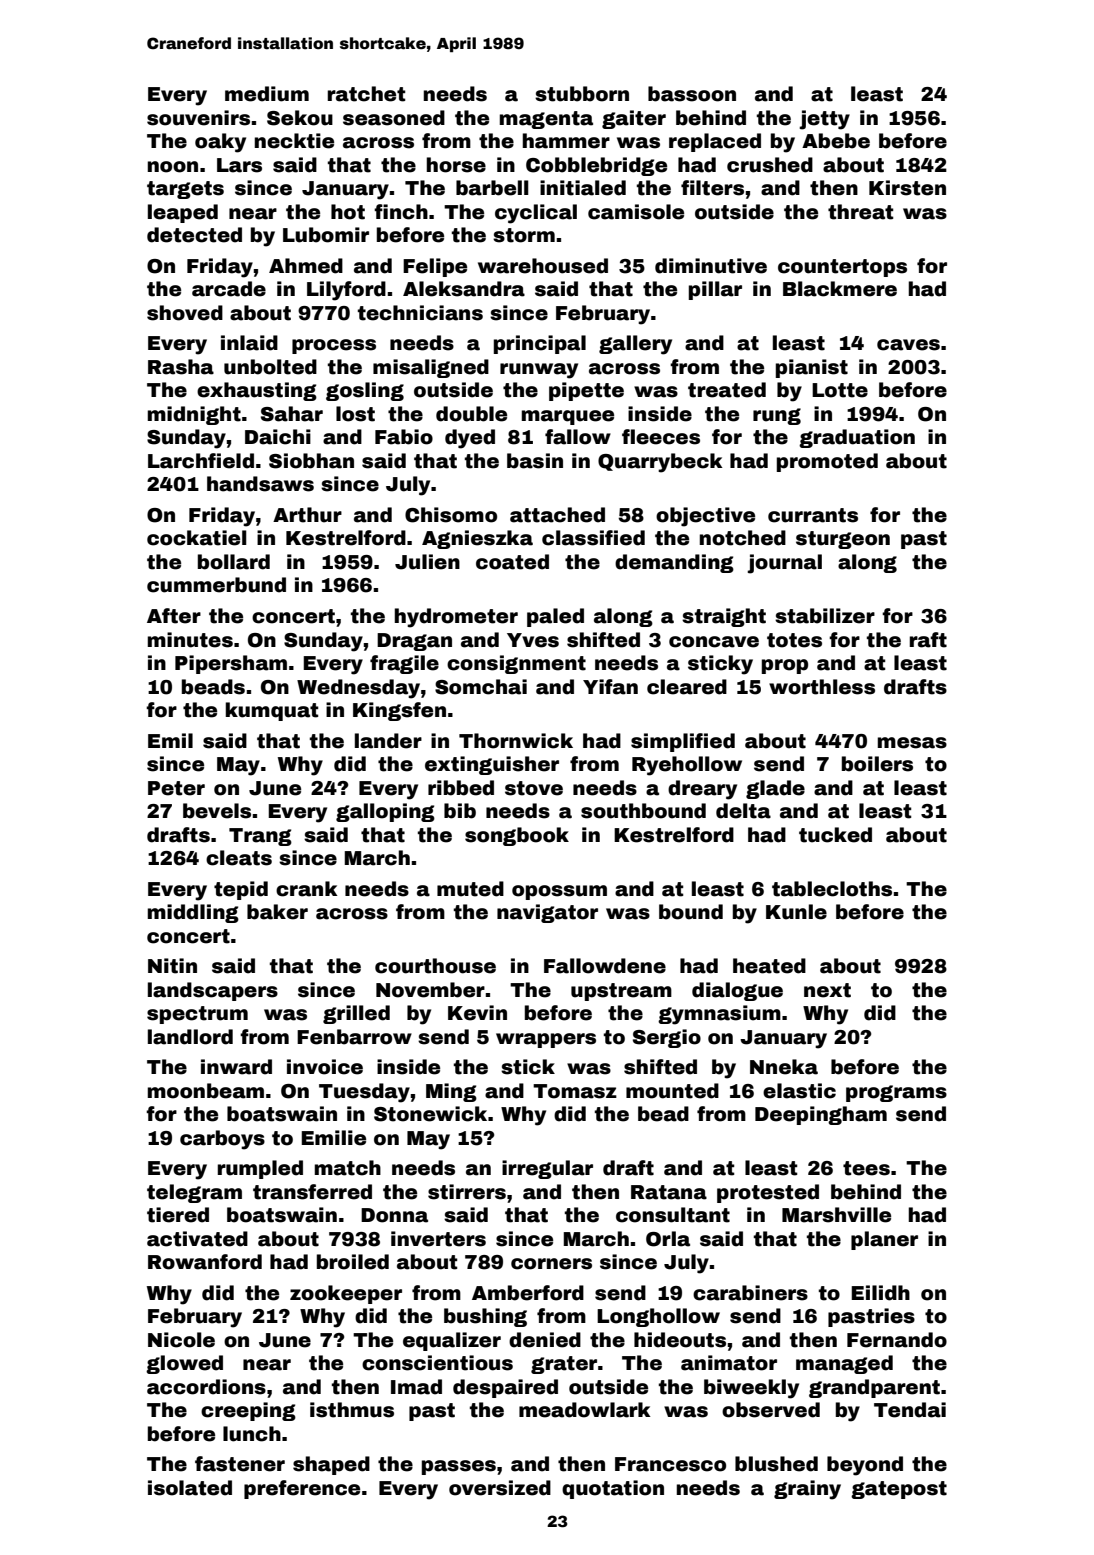  What do you see at coordinates (912, 743) in the image?
I see `mesas` at bounding box center [912, 743].
